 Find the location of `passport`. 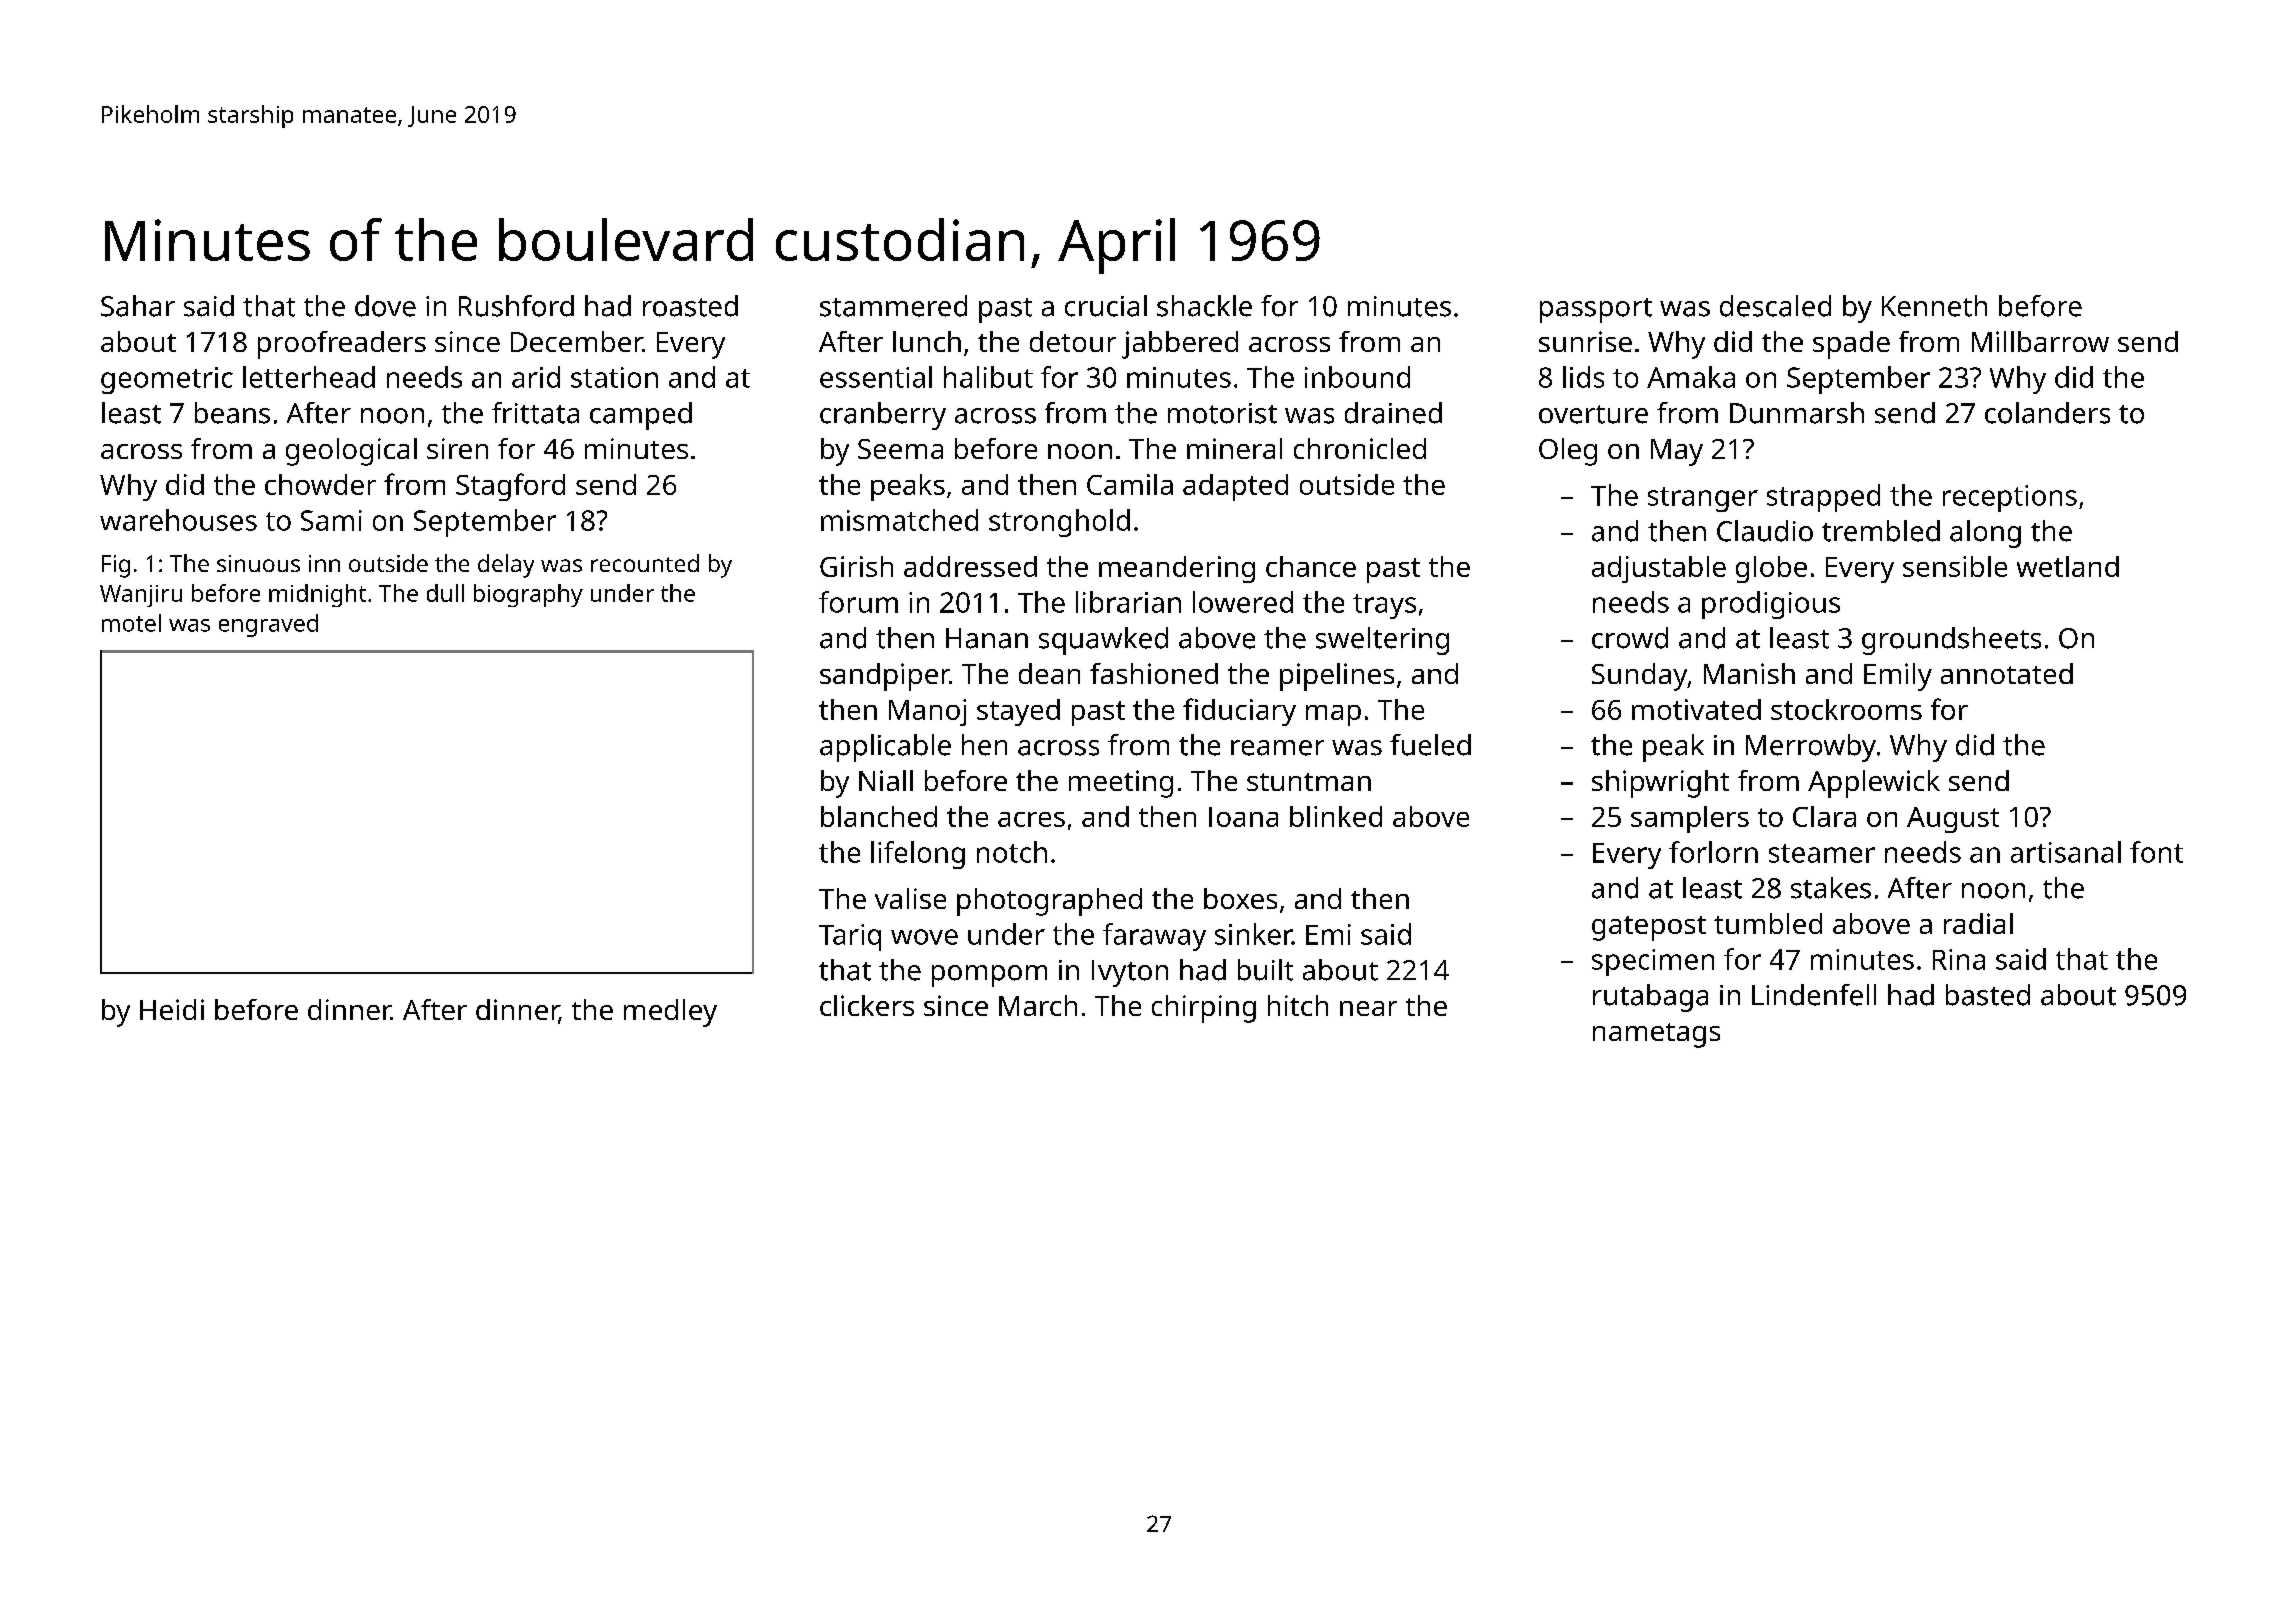

passport is located at coordinates (1596, 310).
